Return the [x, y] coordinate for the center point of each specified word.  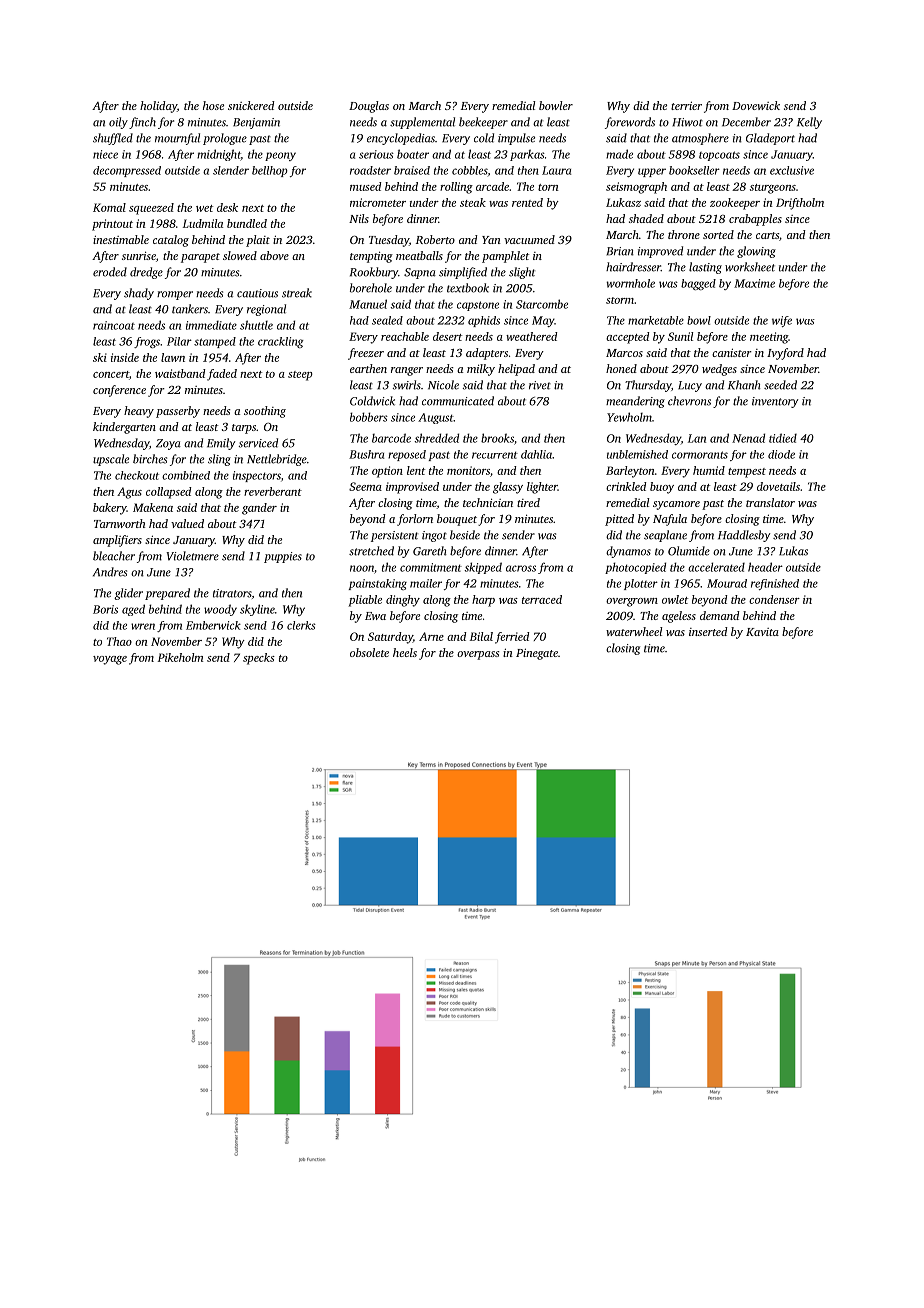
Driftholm [800, 204]
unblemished [637, 454]
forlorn [415, 520]
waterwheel [634, 631]
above [274, 255]
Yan [491, 240]
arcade [492, 186]
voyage [110, 660]
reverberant [273, 491]
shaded [646, 218]
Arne [431, 636]
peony [280, 156]
